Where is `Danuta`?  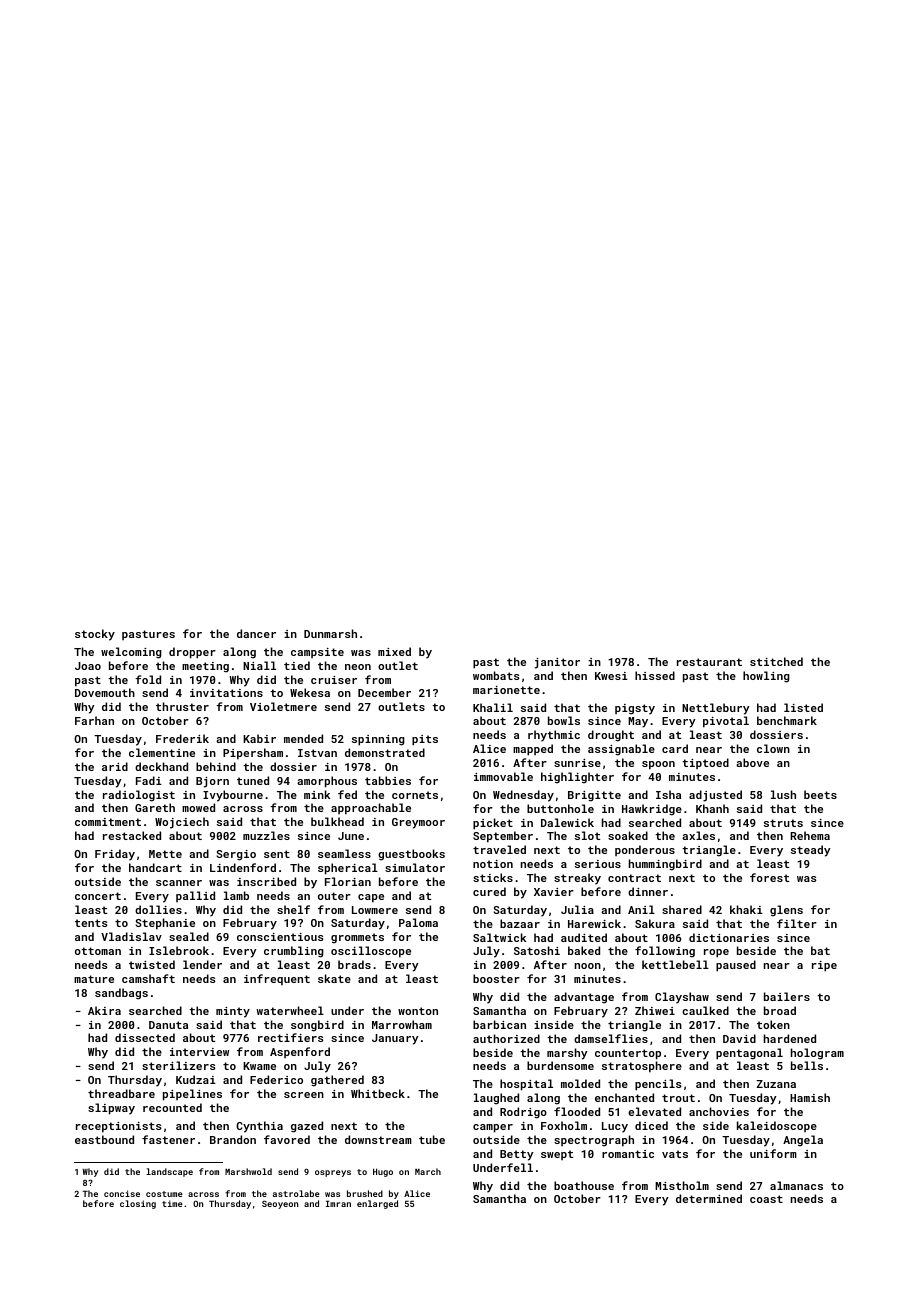
Danuta is located at coordinates (168, 1025).
